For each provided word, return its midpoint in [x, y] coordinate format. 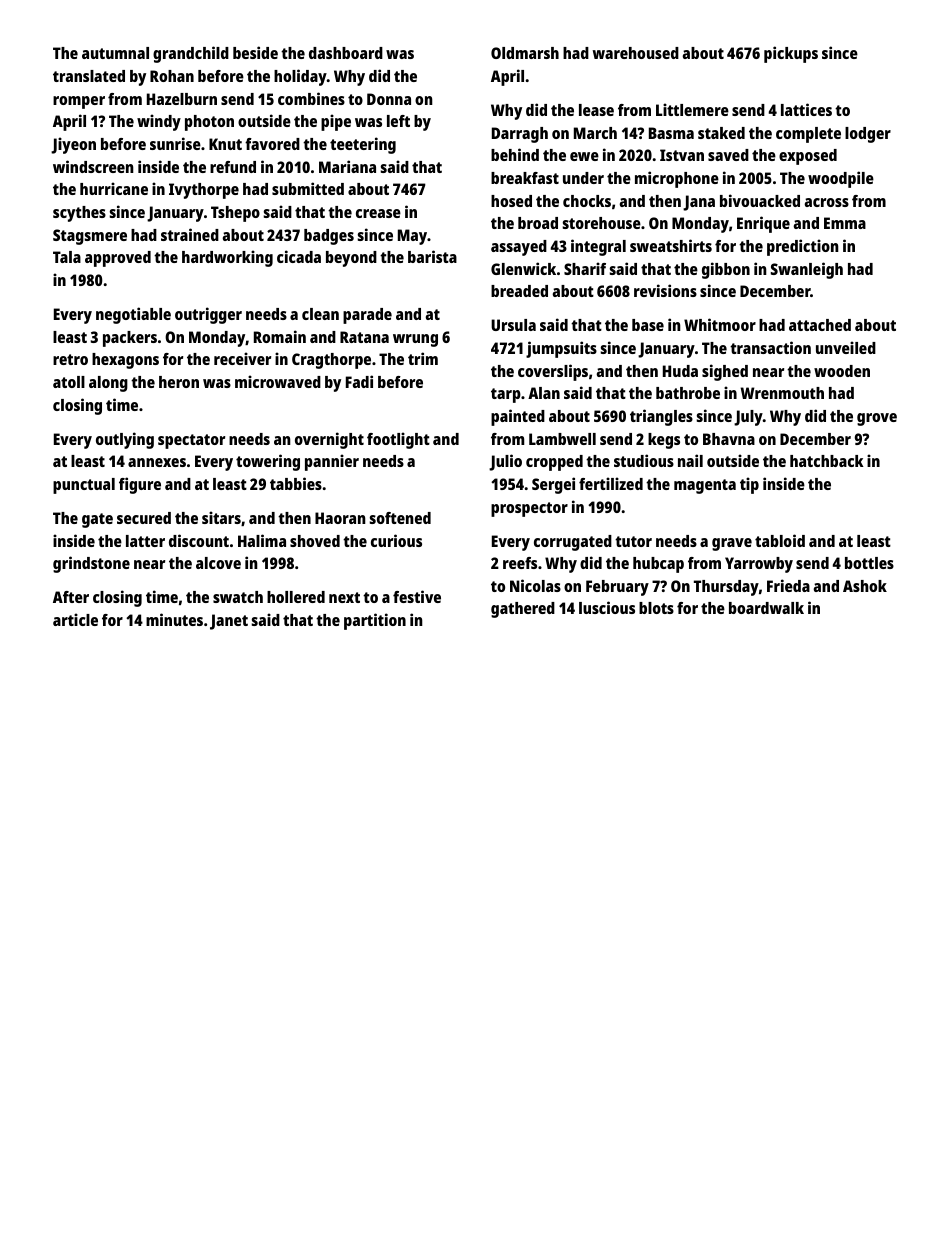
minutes [174, 619]
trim [423, 358]
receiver [242, 358]
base [648, 325]
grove [877, 419]
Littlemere [692, 109]
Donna [389, 99]
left [398, 121]
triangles [661, 417]
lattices [806, 109]
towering [268, 462]
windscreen [93, 166]
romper [79, 102]
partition [375, 621]
